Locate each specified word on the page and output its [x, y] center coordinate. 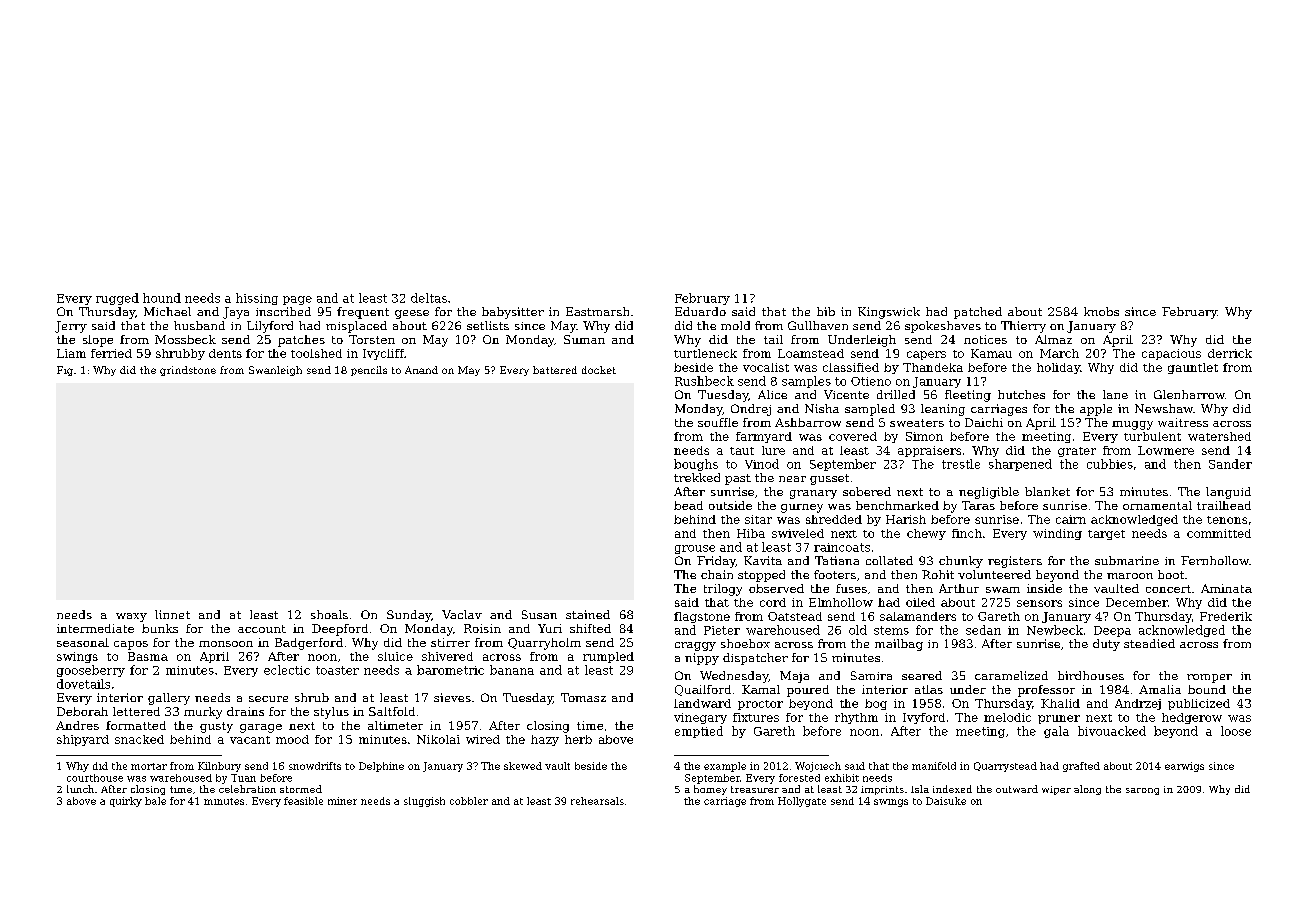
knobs [1101, 311]
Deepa [1112, 631]
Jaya [236, 313]
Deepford [340, 630]
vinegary [700, 718]
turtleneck [705, 353]
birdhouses [1091, 675]
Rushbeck [704, 381]
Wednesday [734, 677]
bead [688, 505]
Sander [1230, 464]
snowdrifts [315, 766]
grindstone [188, 371]
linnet [172, 614]
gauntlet [1193, 368]
